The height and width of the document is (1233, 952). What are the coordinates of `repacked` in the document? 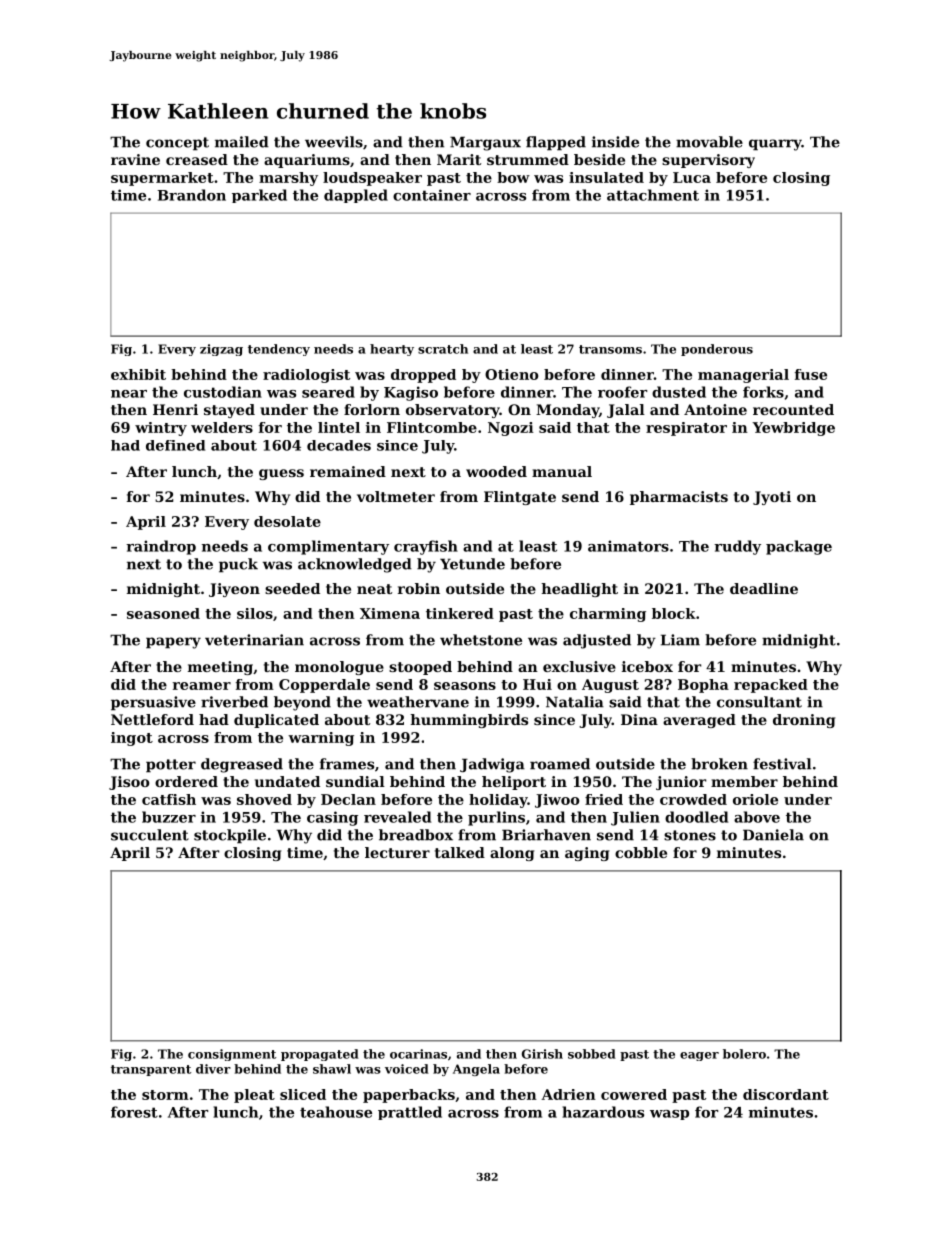 It's located at (771, 686).
